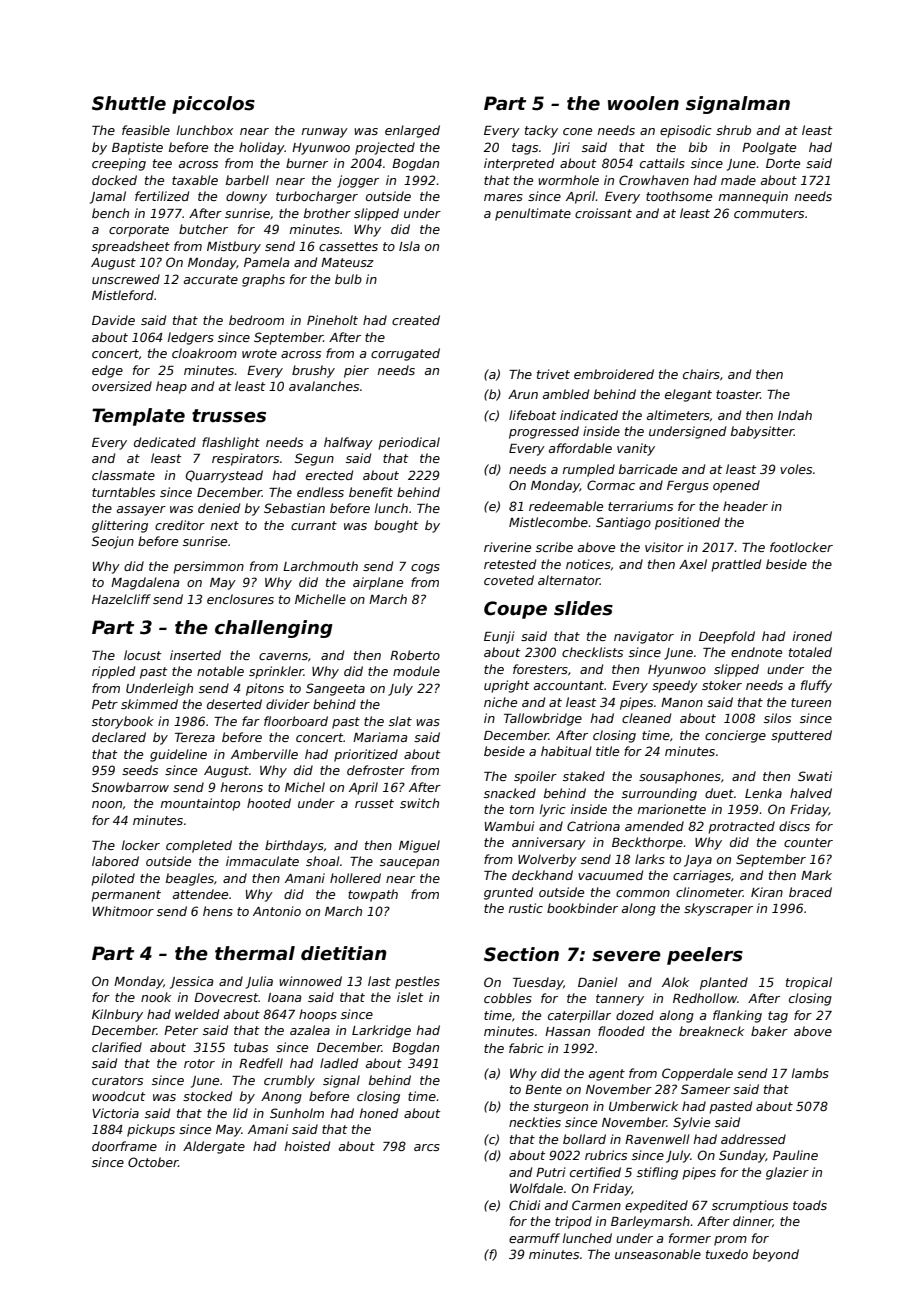  What do you see at coordinates (769, 1031) in the screenshot?
I see `baker` at bounding box center [769, 1031].
